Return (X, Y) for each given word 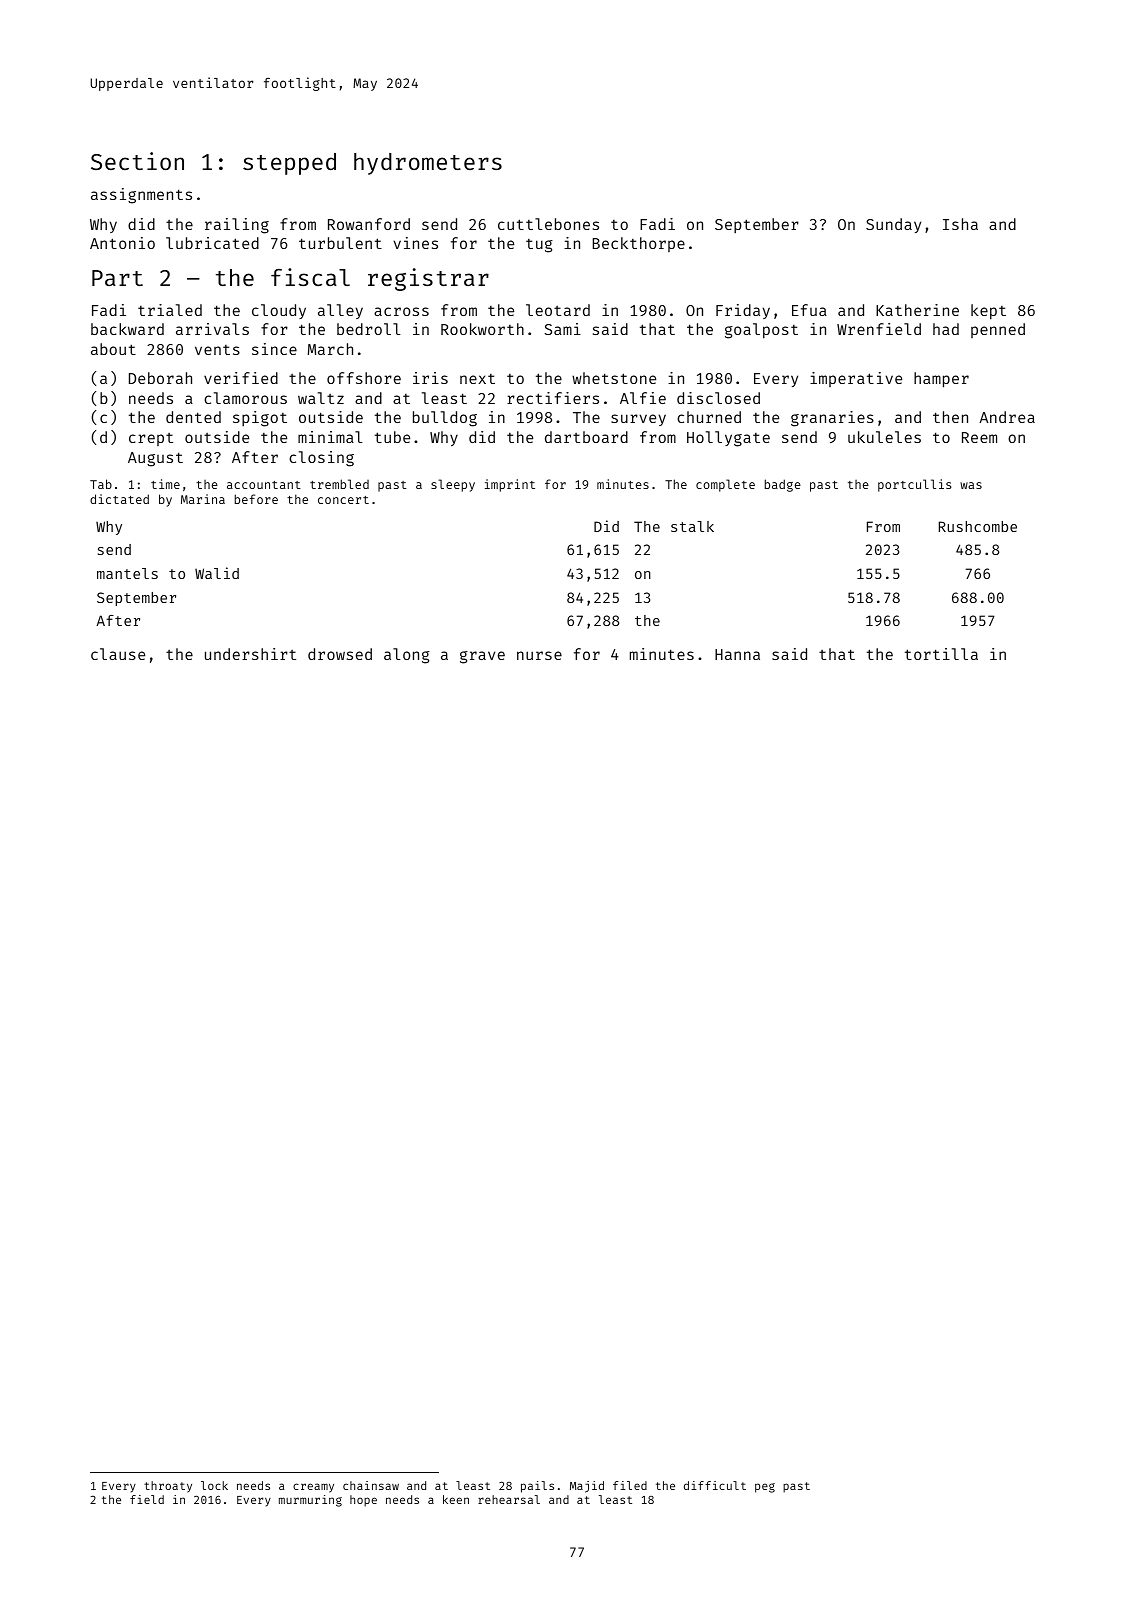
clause (118, 654)
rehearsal (509, 1499)
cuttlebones (548, 224)
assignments (141, 196)
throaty (168, 1487)
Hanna (737, 654)
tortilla (941, 654)
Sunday (893, 225)
